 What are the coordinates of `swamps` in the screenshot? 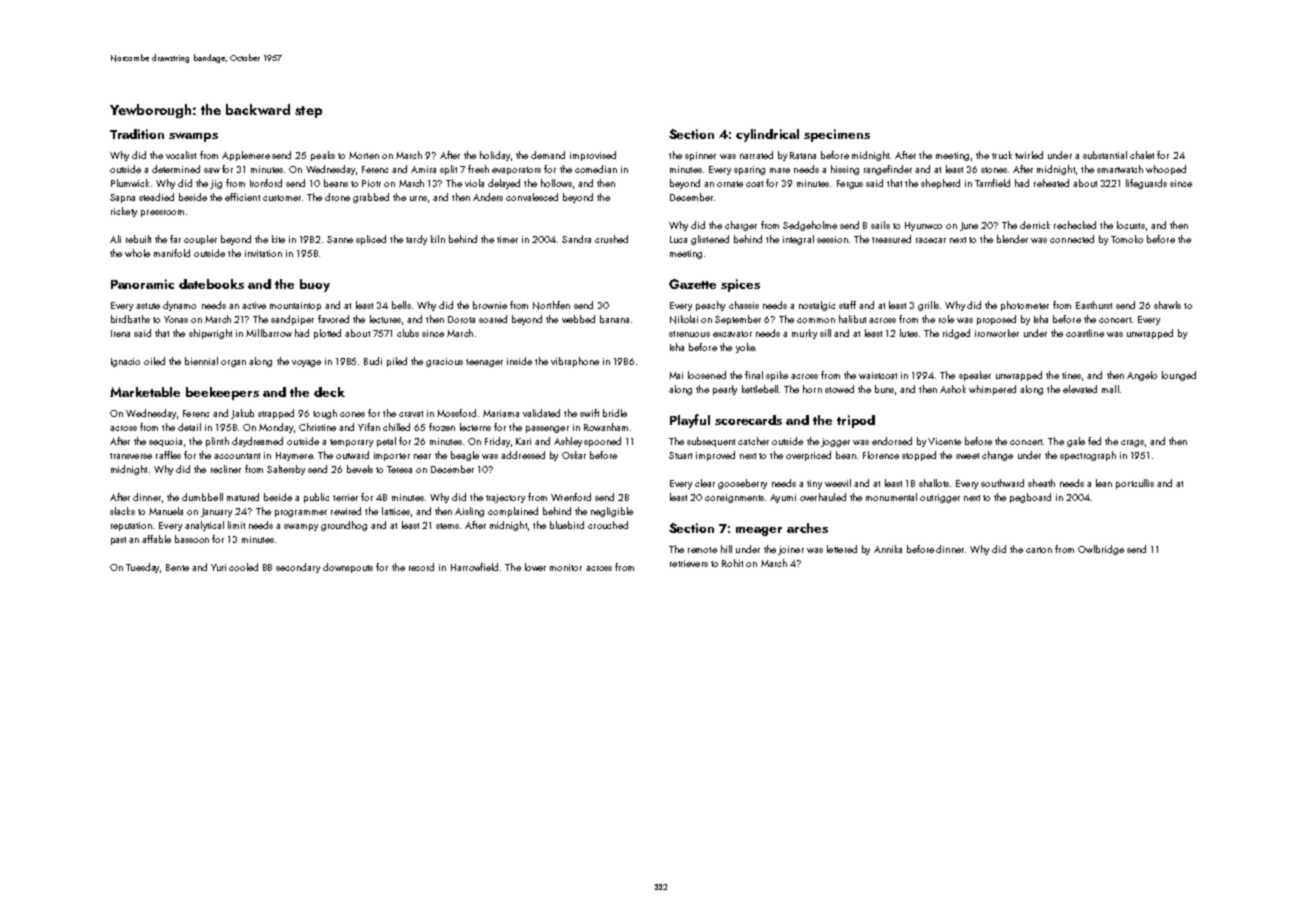 It's located at (193, 137).
